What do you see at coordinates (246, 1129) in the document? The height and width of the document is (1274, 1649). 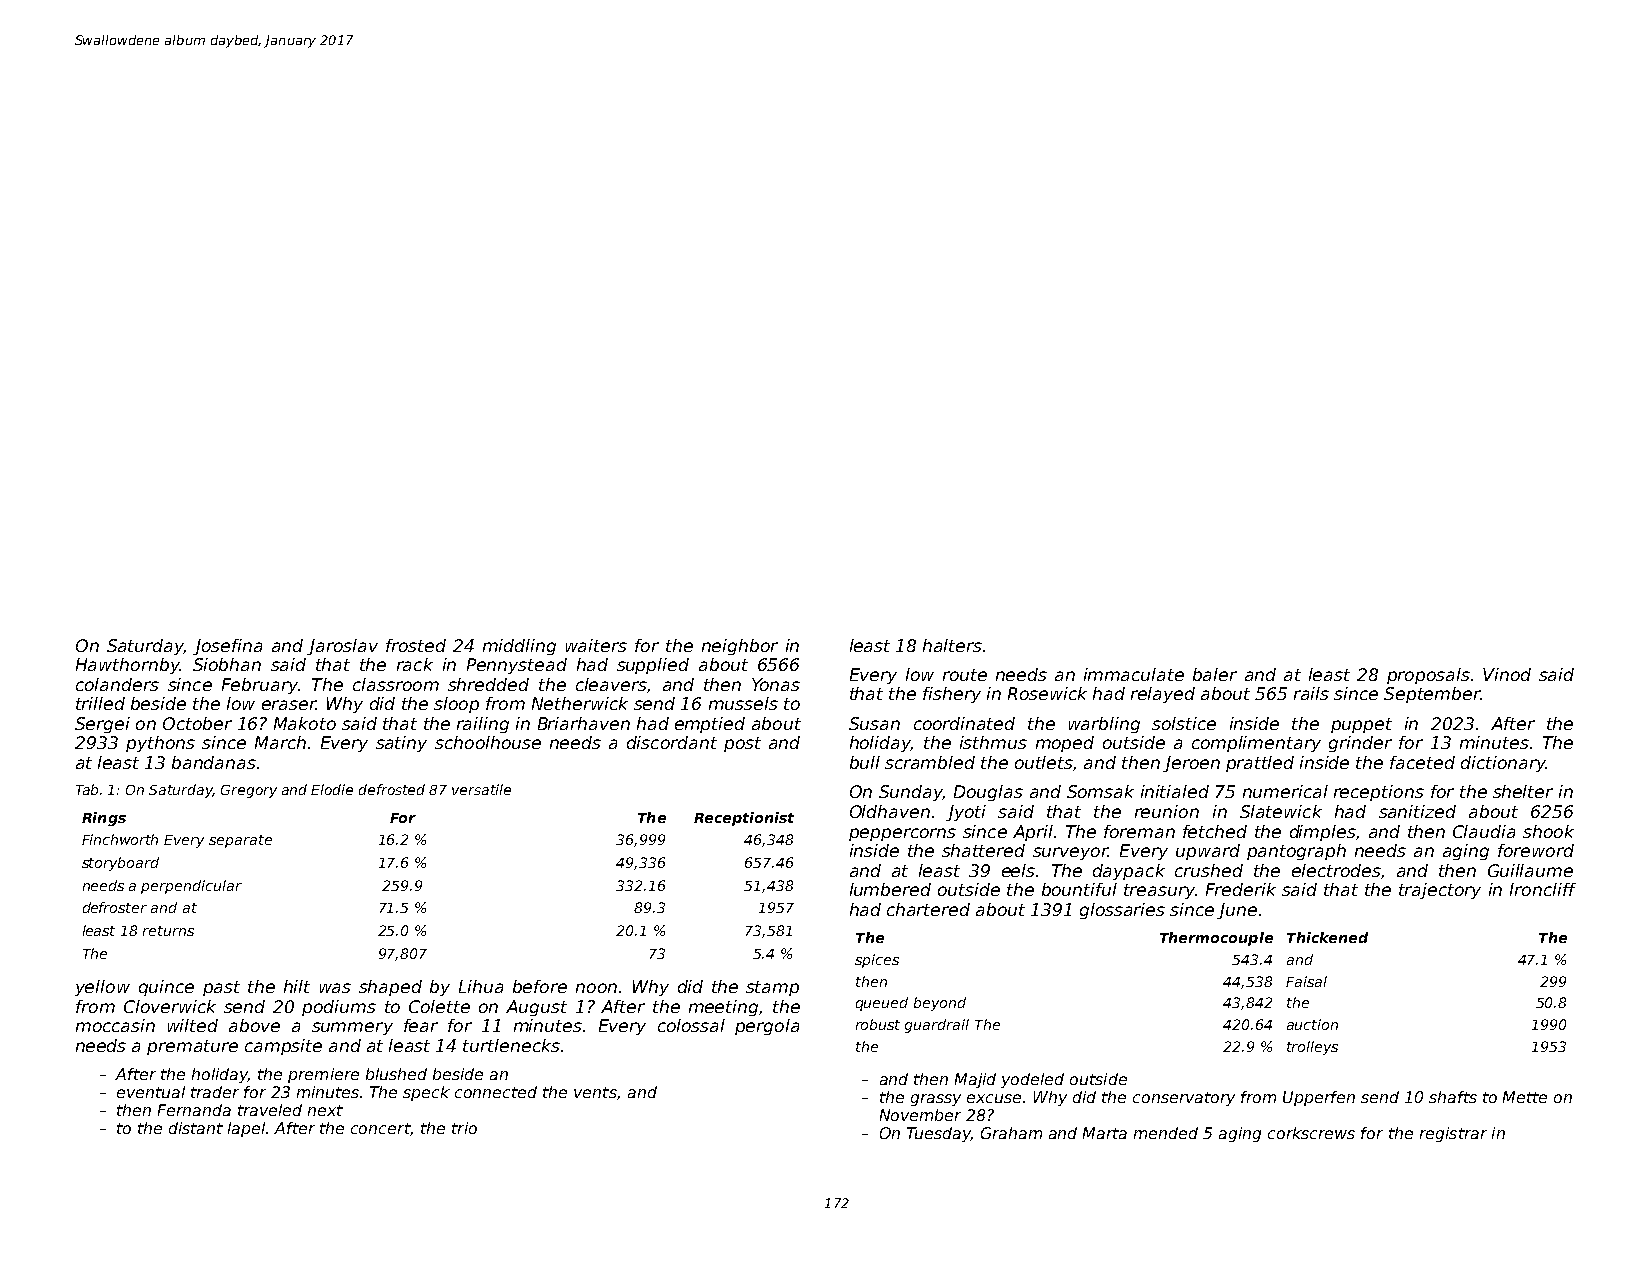 I see `lapel` at bounding box center [246, 1129].
